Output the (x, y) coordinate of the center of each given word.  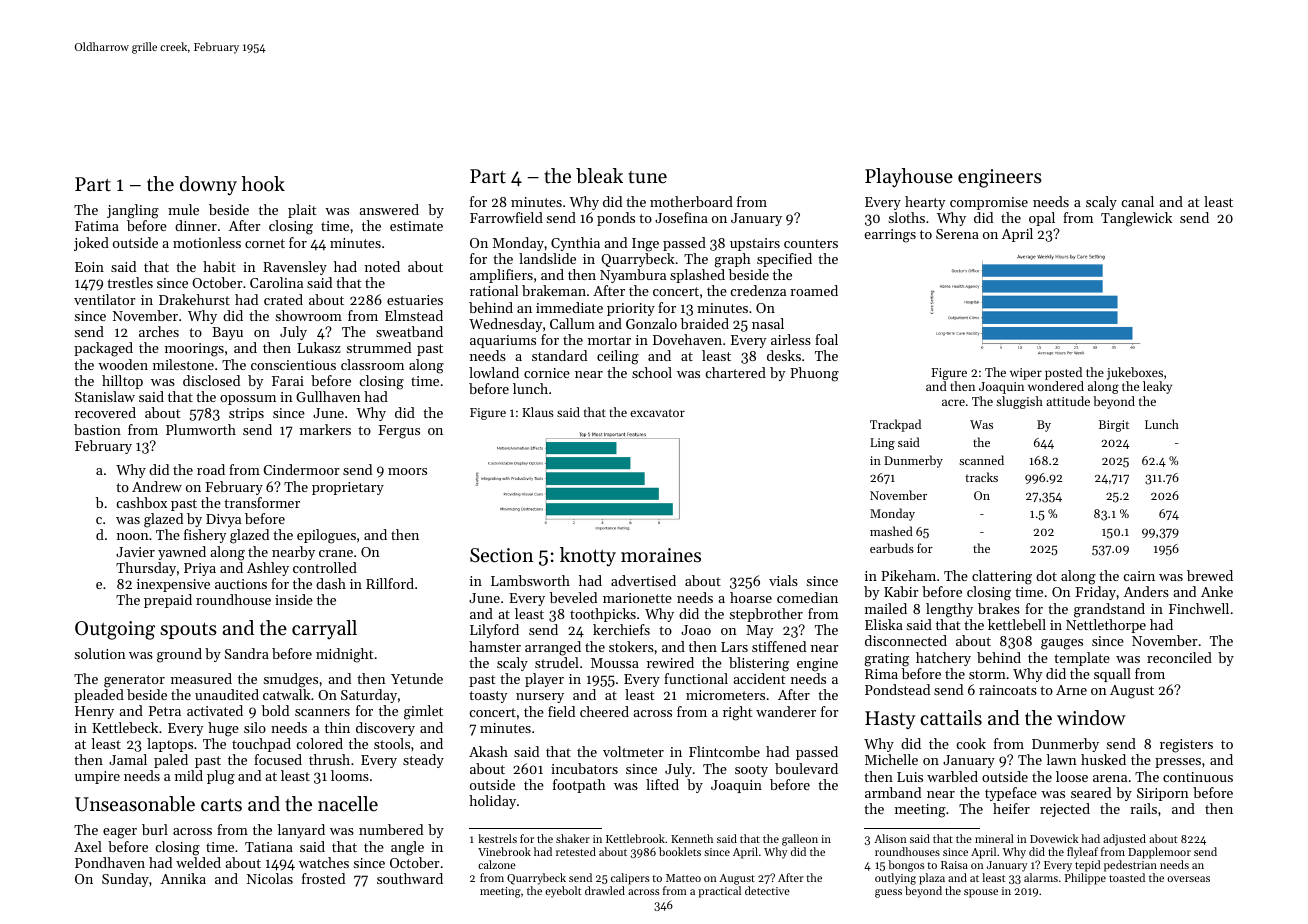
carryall (324, 629)
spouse (981, 893)
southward (410, 878)
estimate (416, 226)
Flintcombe (724, 751)
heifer (1011, 808)
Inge (645, 245)
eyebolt (563, 892)
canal (1138, 201)
